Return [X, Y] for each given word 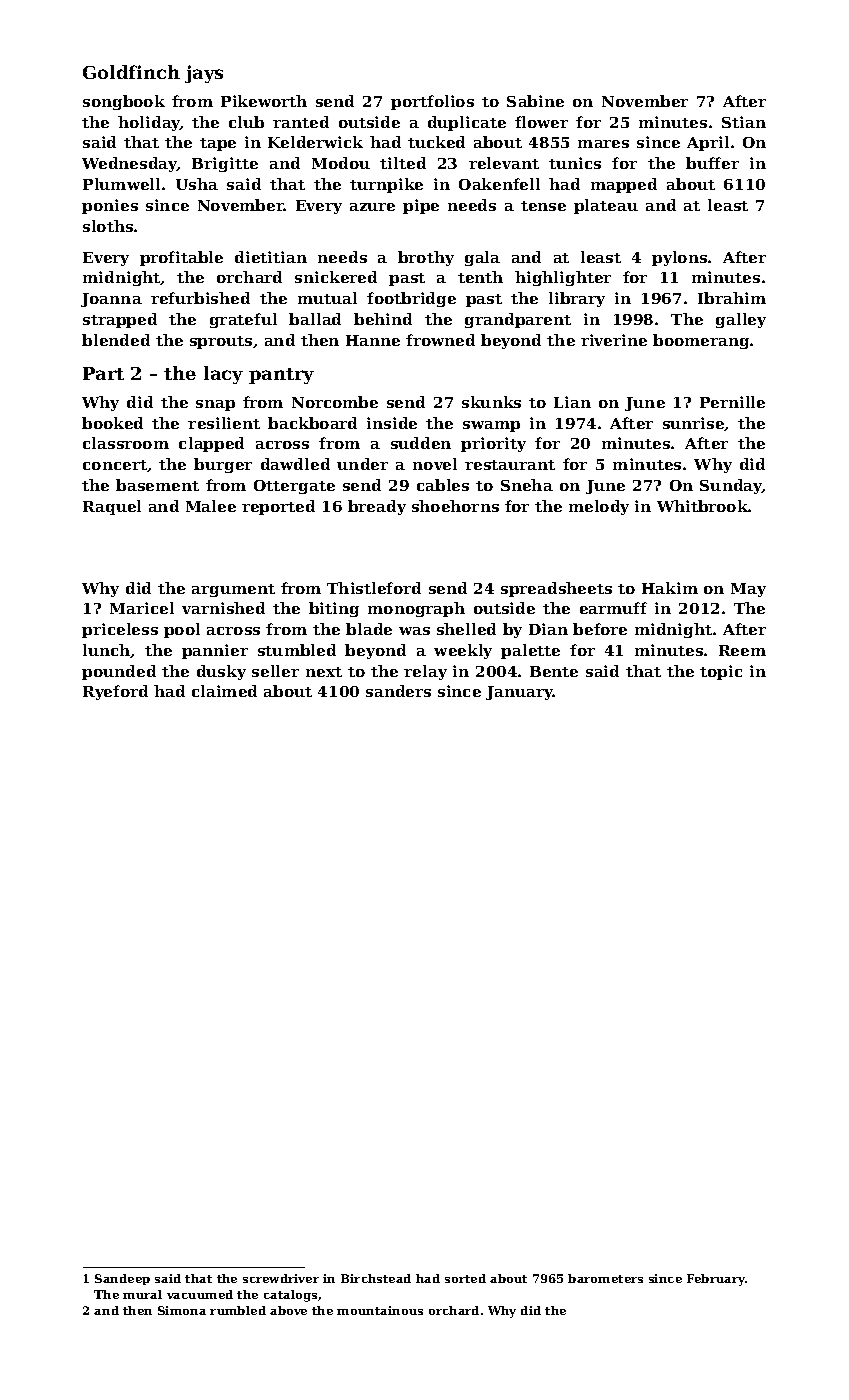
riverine [614, 340]
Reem [742, 650]
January [519, 693]
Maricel [142, 608]
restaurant [510, 465]
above [288, 1310]
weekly [463, 651]
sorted [465, 1278]
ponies [110, 206]
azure [372, 207]
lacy [223, 375]
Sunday [731, 486]
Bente [554, 671]
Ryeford [115, 692]
